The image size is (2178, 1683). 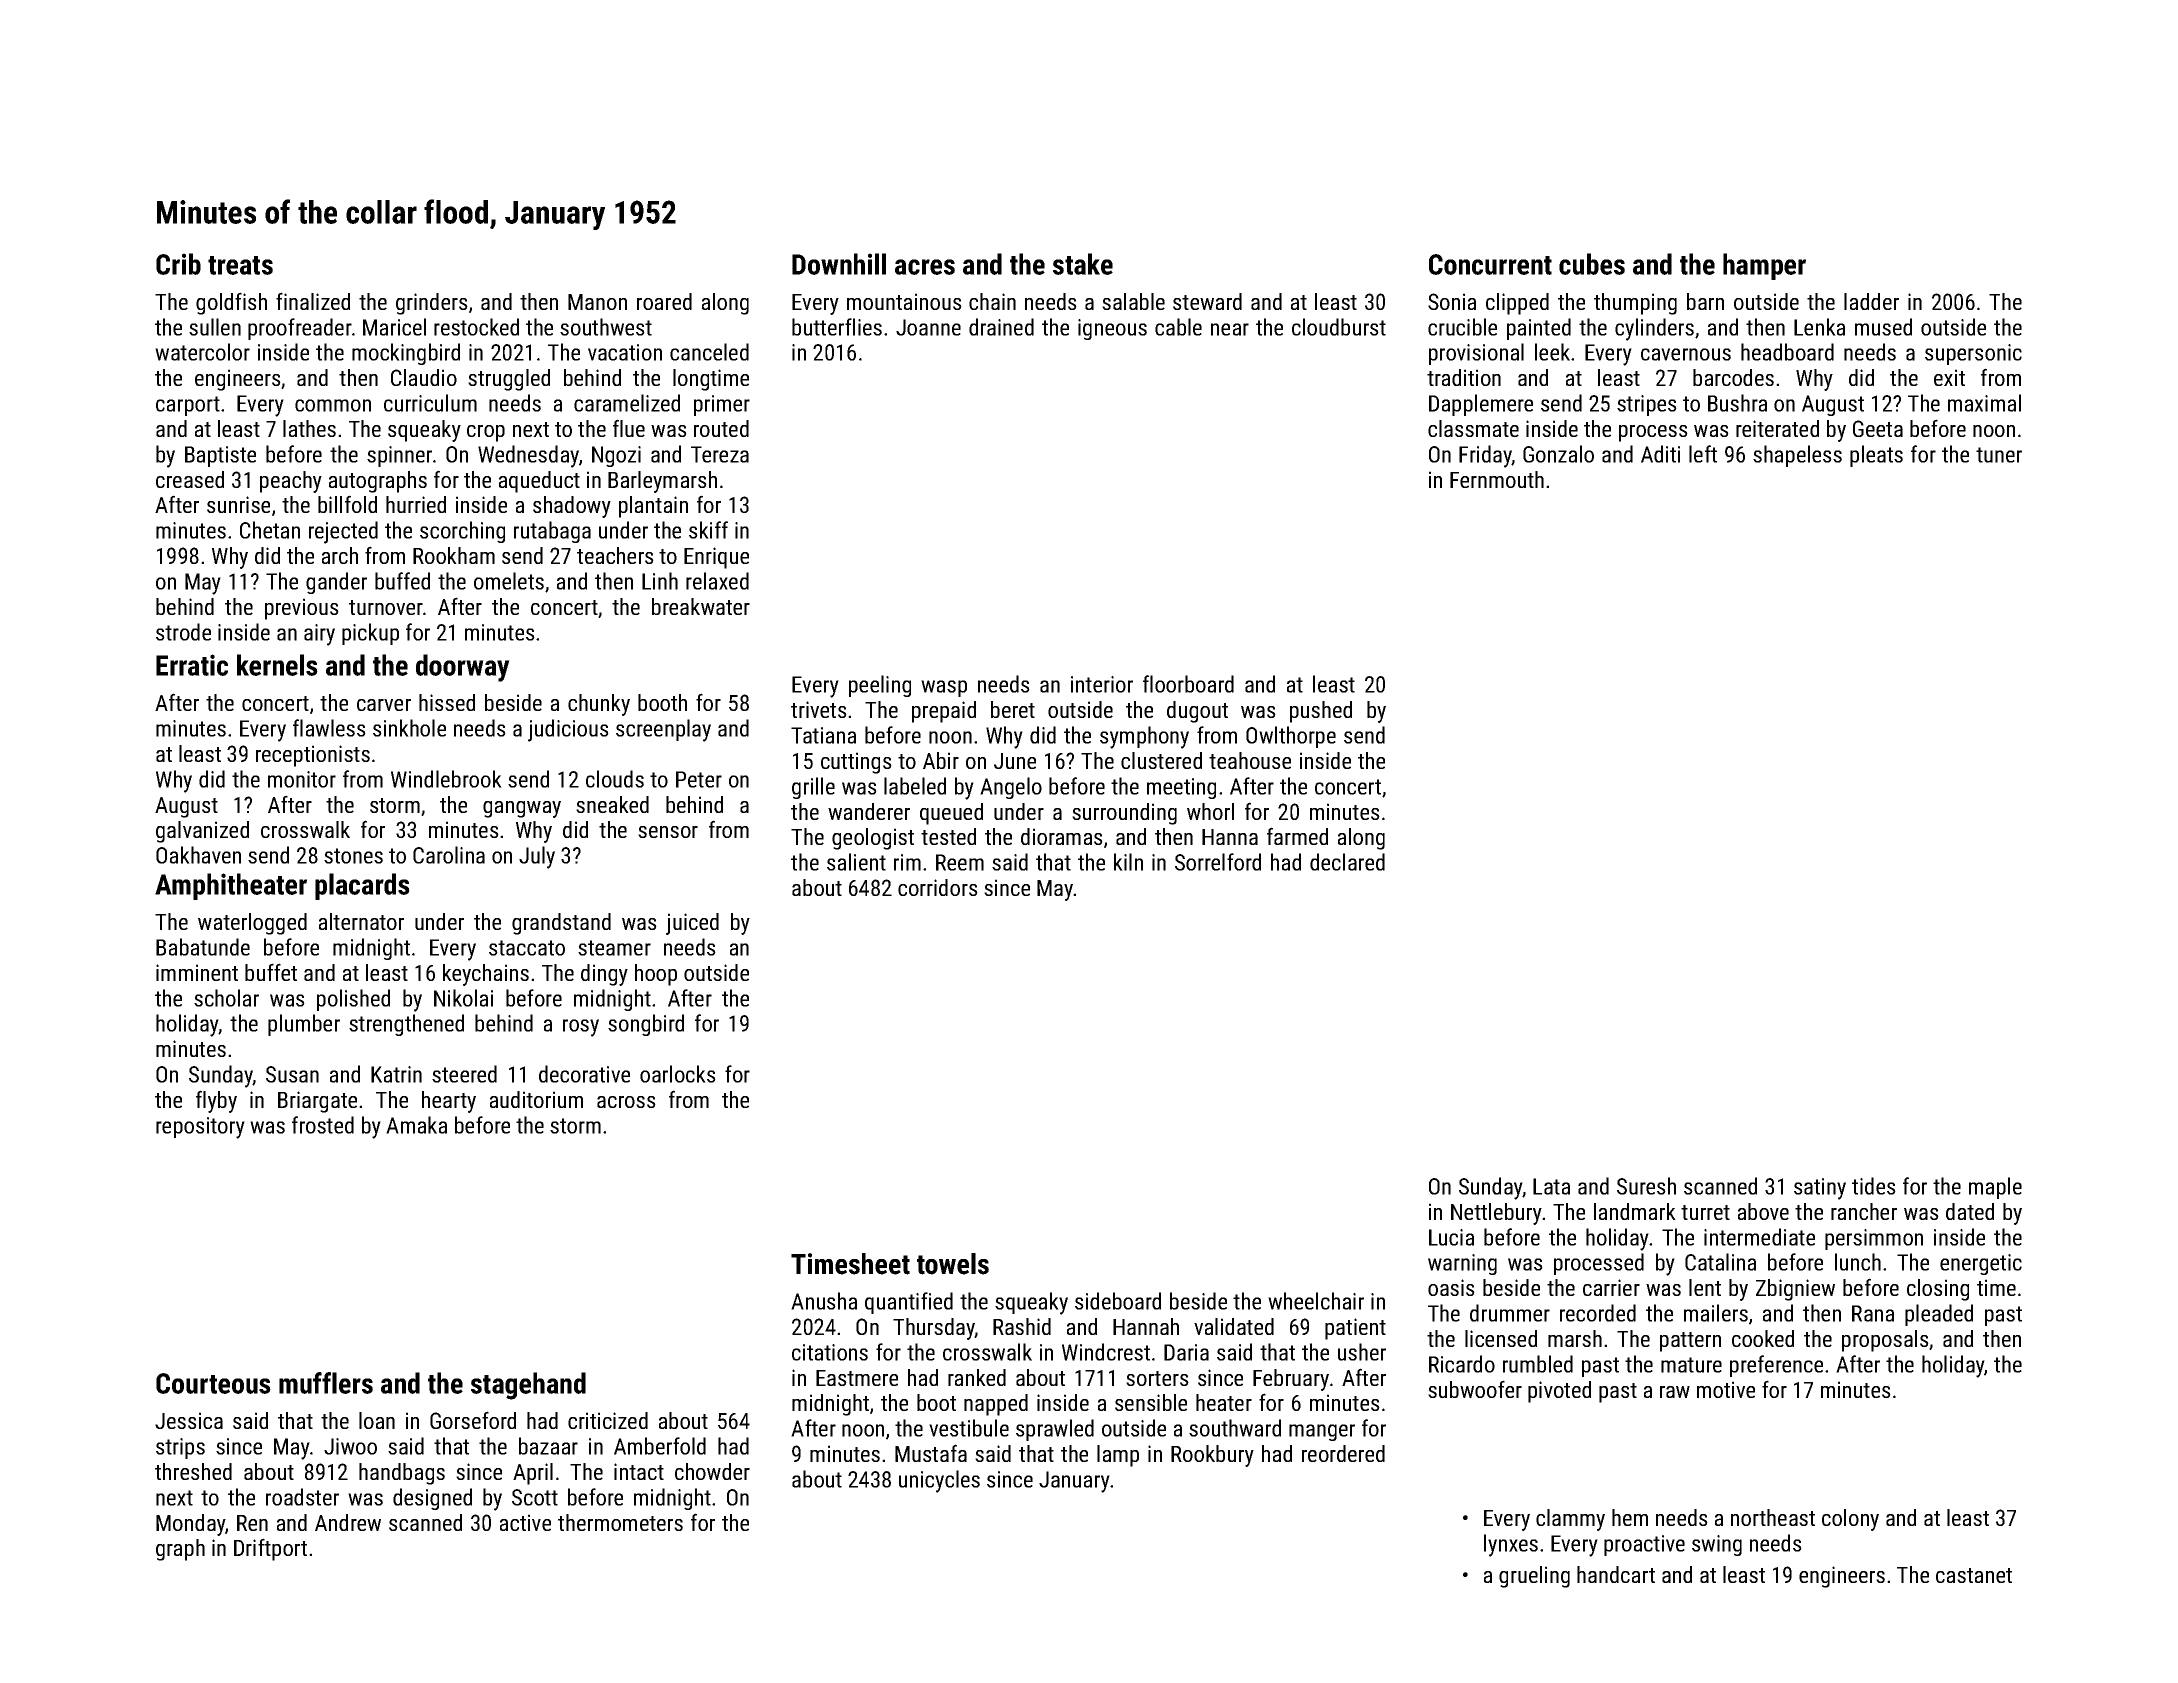 What do you see at coordinates (646, 1025) in the screenshot?
I see `songbird` at bounding box center [646, 1025].
